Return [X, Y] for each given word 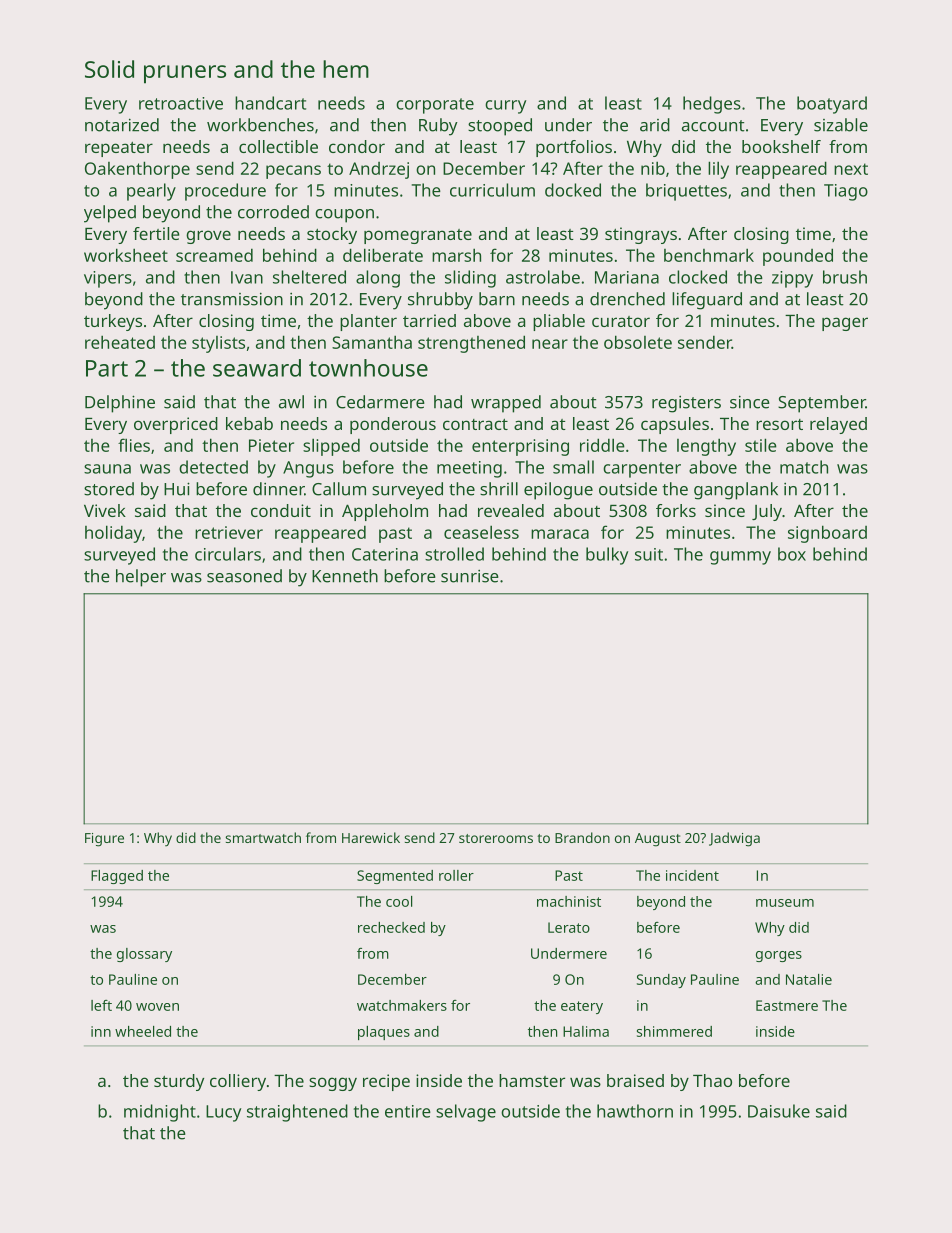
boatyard [832, 105]
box [792, 554]
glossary [144, 955]
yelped [110, 214]
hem [346, 69]
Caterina [385, 554]
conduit [281, 510]
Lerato [569, 927]
